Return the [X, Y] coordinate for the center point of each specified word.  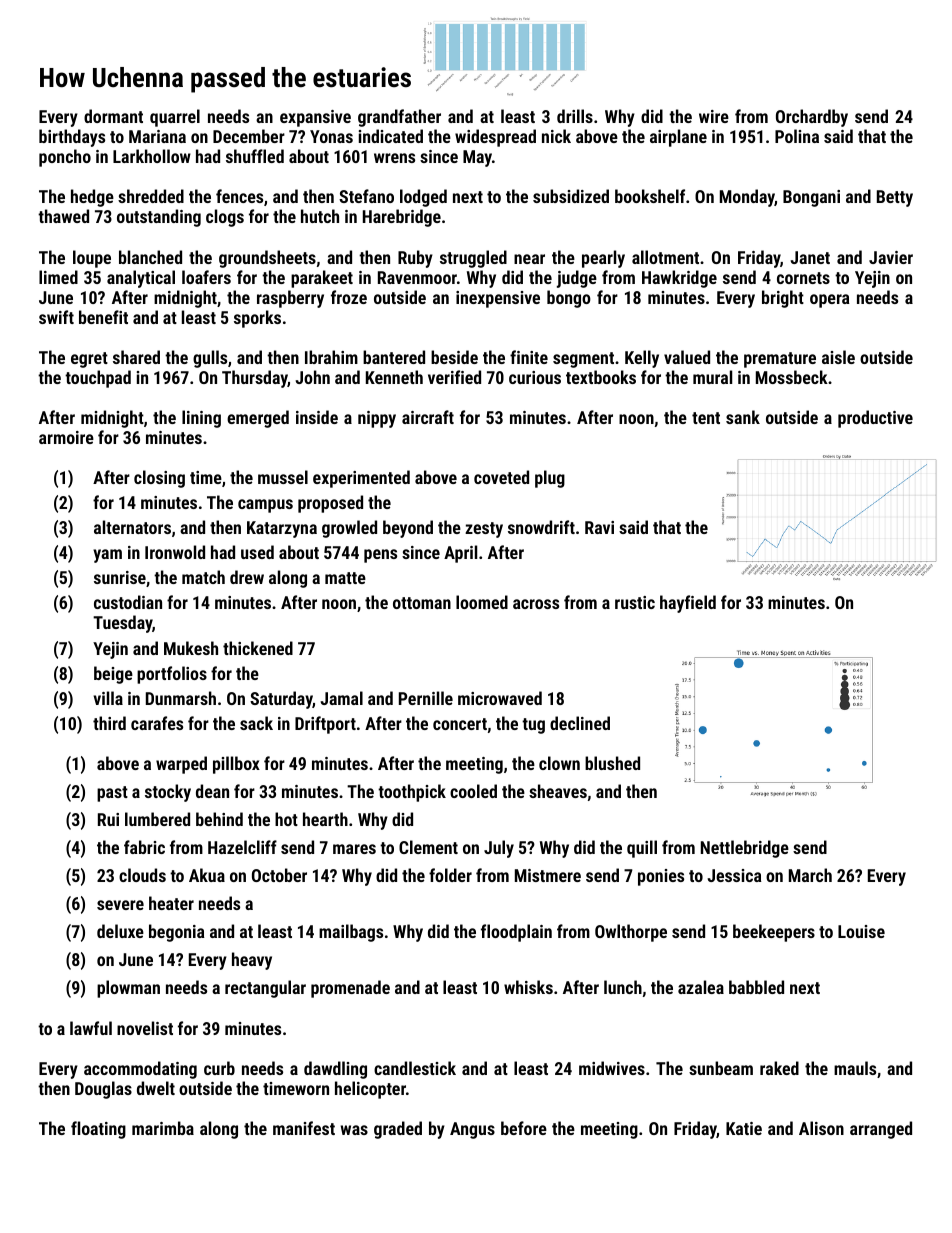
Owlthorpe [631, 933]
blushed [612, 763]
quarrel [175, 118]
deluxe [120, 931]
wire [714, 116]
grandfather [399, 118]
